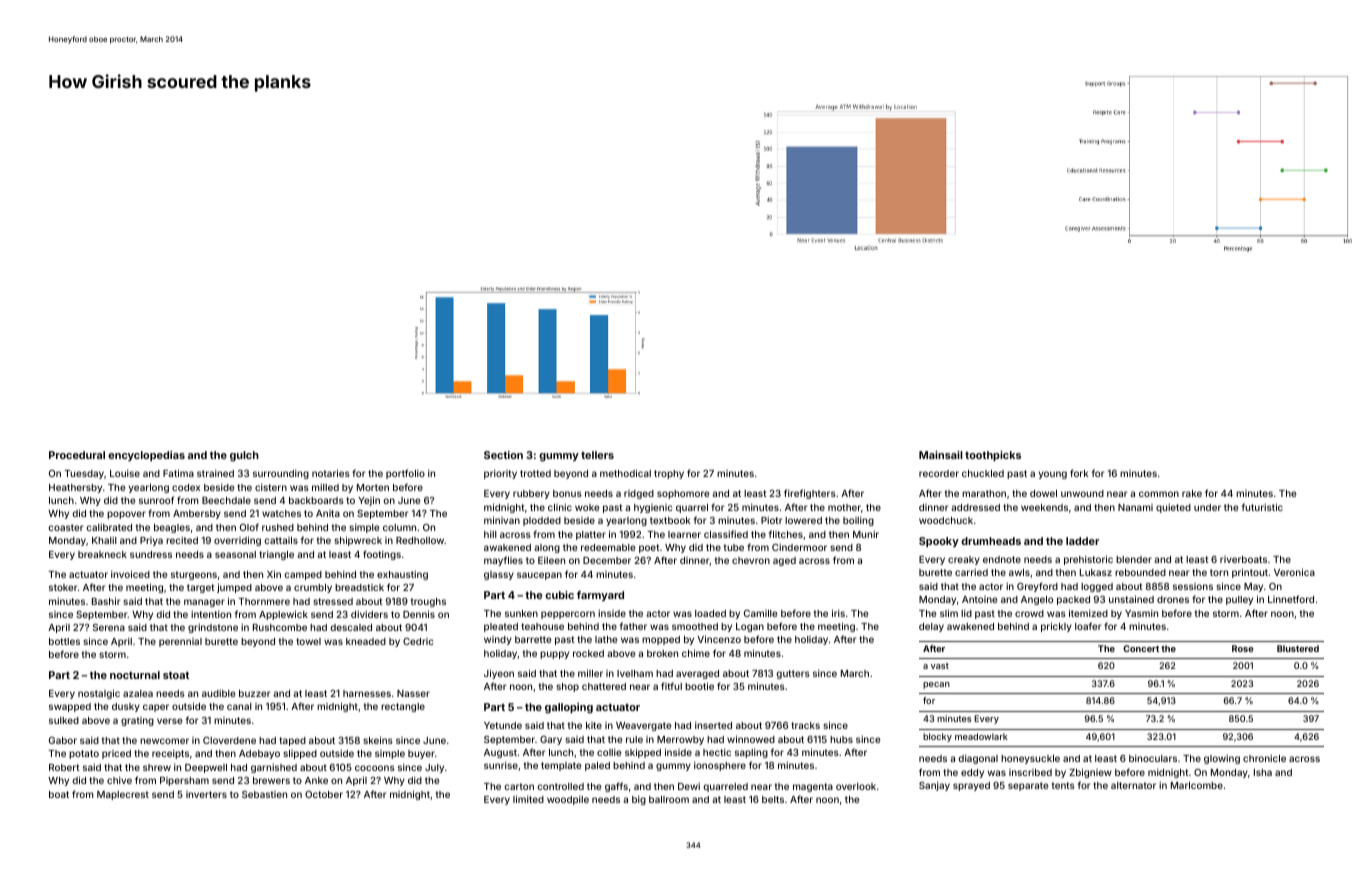 This screenshot has width=1372, height=887. Describe the element at coordinates (597, 455) in the screenshot. I see `tellers` at that location.
